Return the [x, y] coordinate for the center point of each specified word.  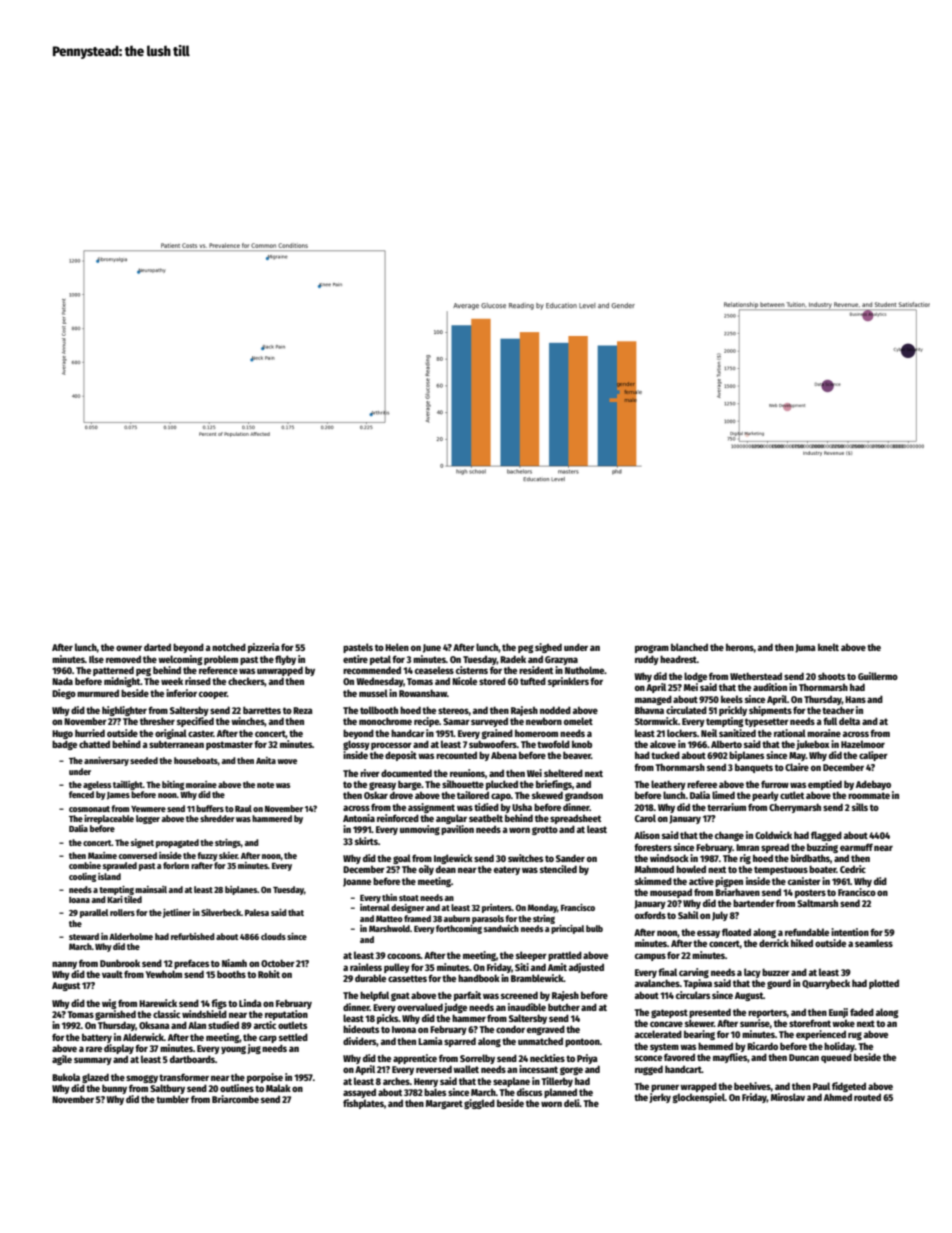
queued [836, 1058]
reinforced [398, 818]
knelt [828, 647]
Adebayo [873, 785]
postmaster [229, 745]
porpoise [265, 1078]
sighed [548, 648]
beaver [577, 755]
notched [229, 647]
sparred [460, 1042]
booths [231, 974]
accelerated [658, 1034]
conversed [138, 855]
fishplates [363, 1104]
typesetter [767, 722]
